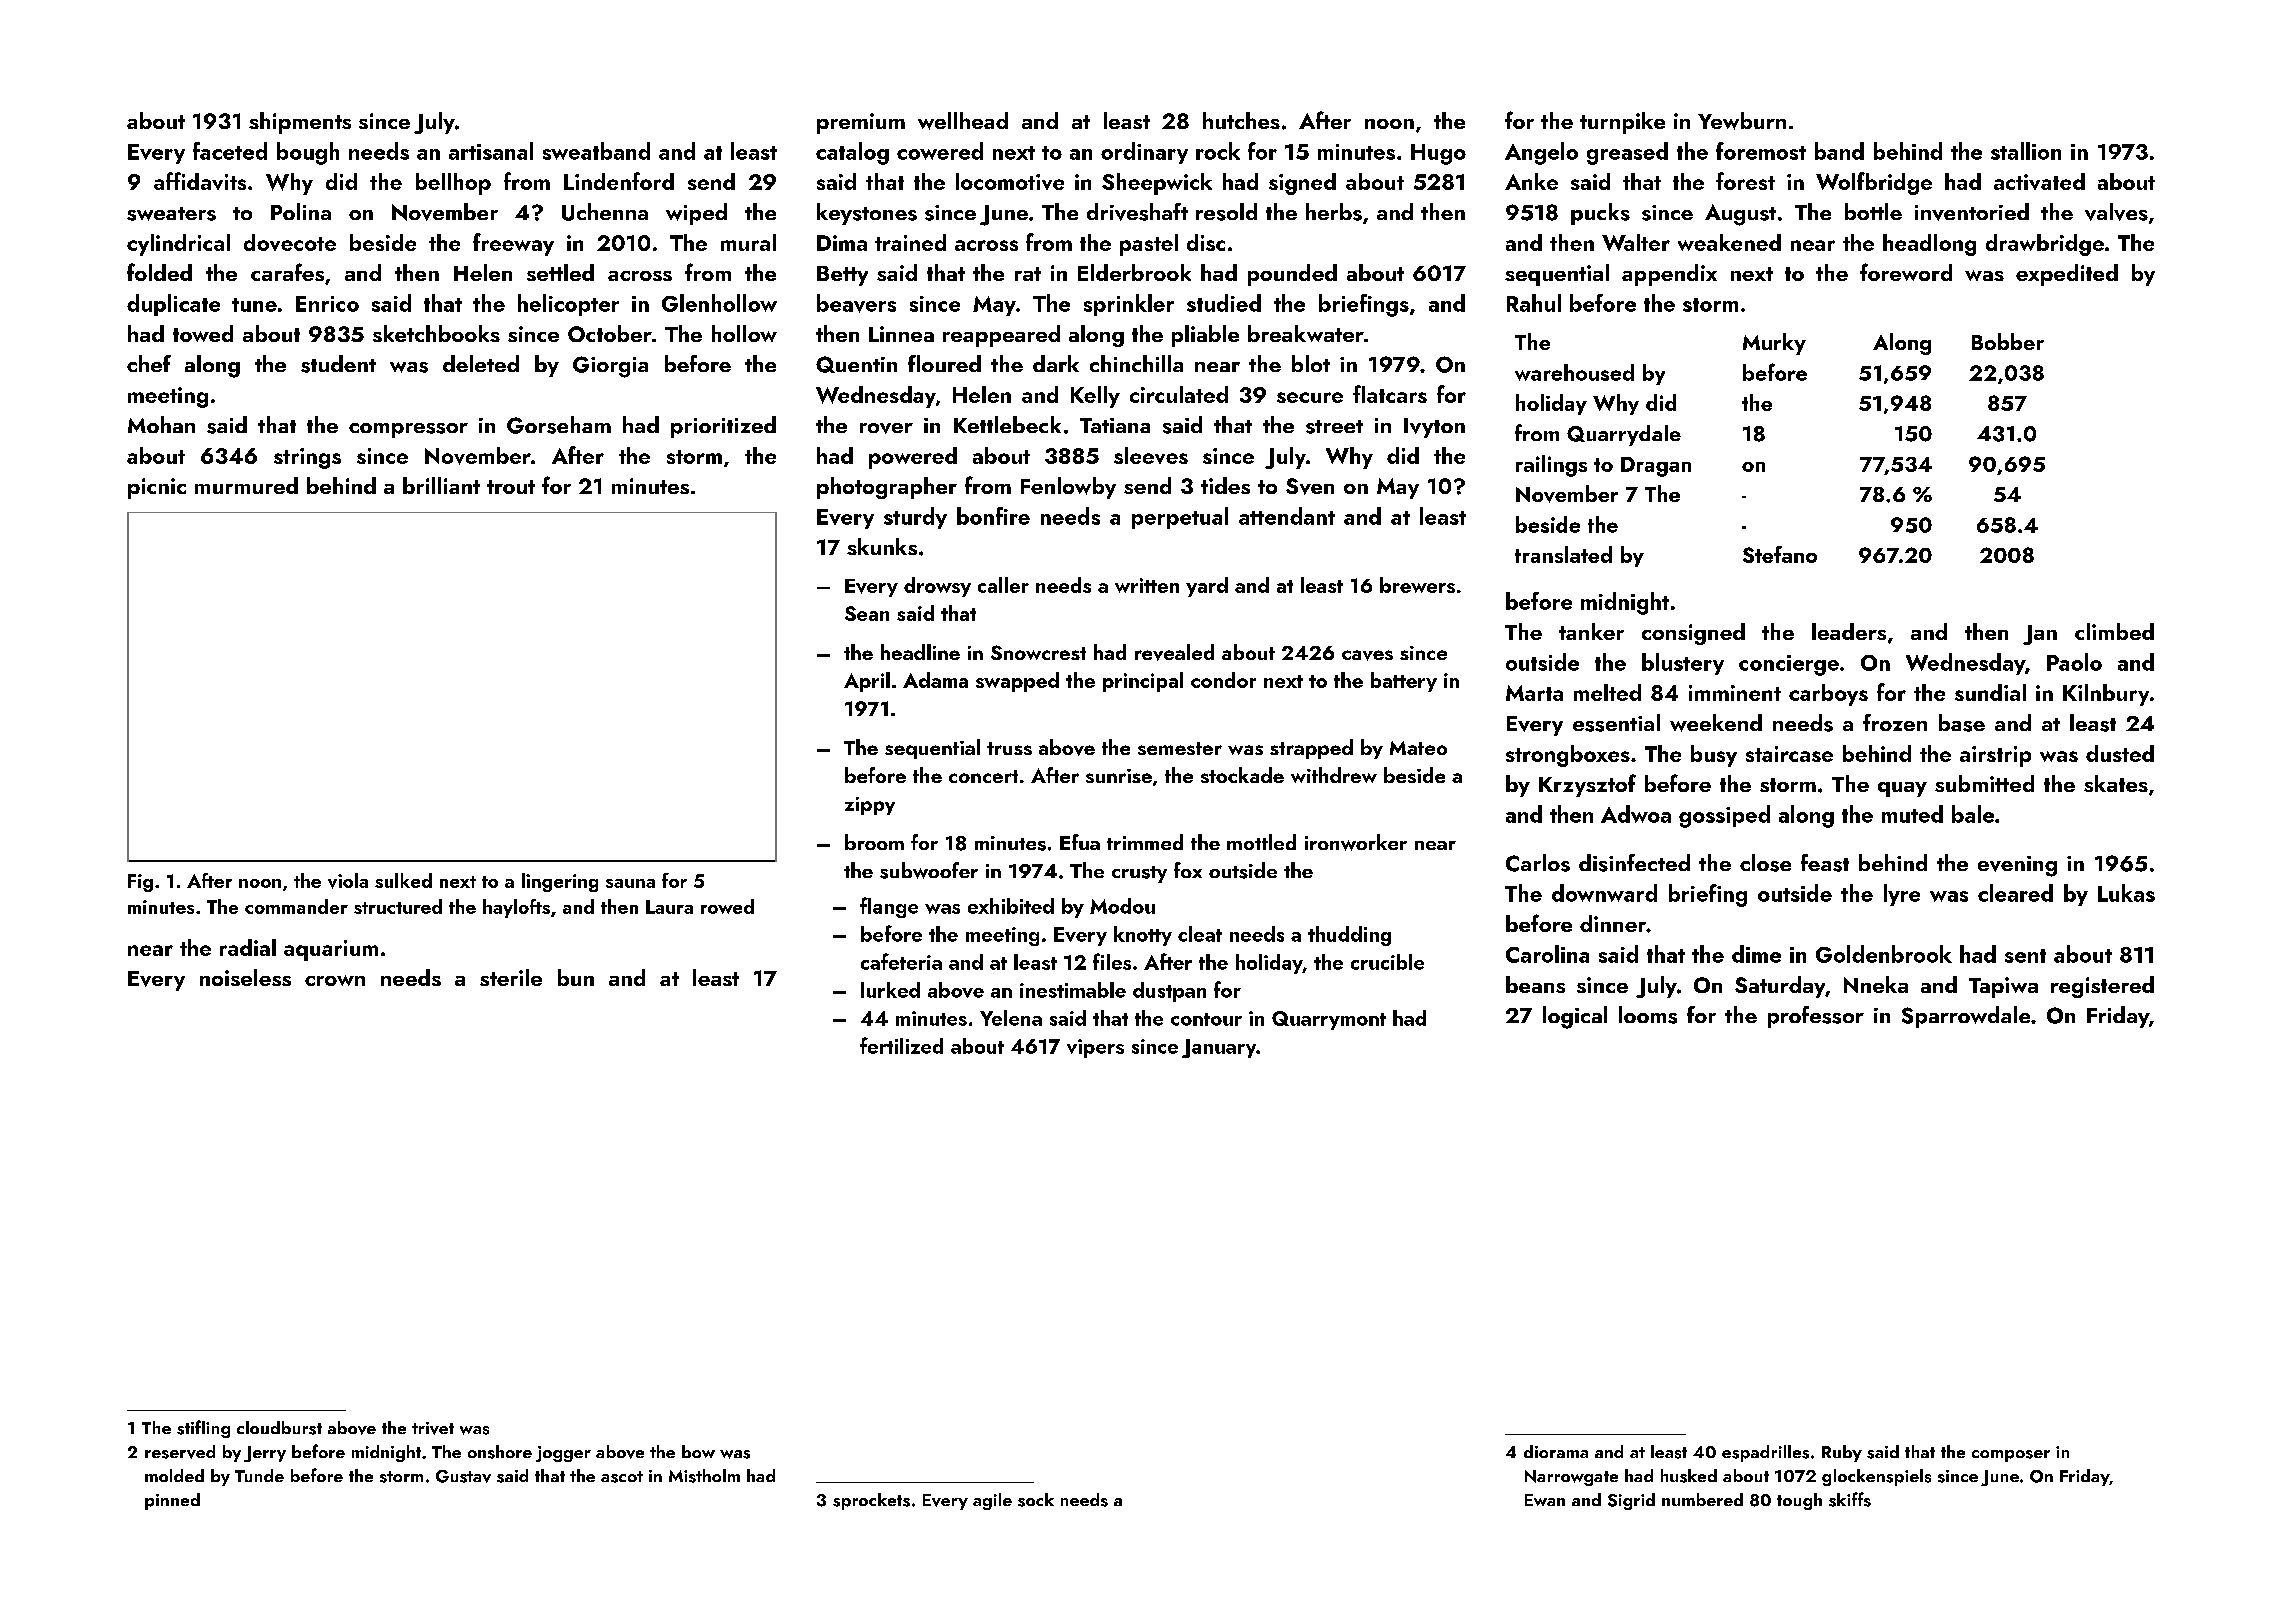  I want to click on stockade, so click(1242, 775).
